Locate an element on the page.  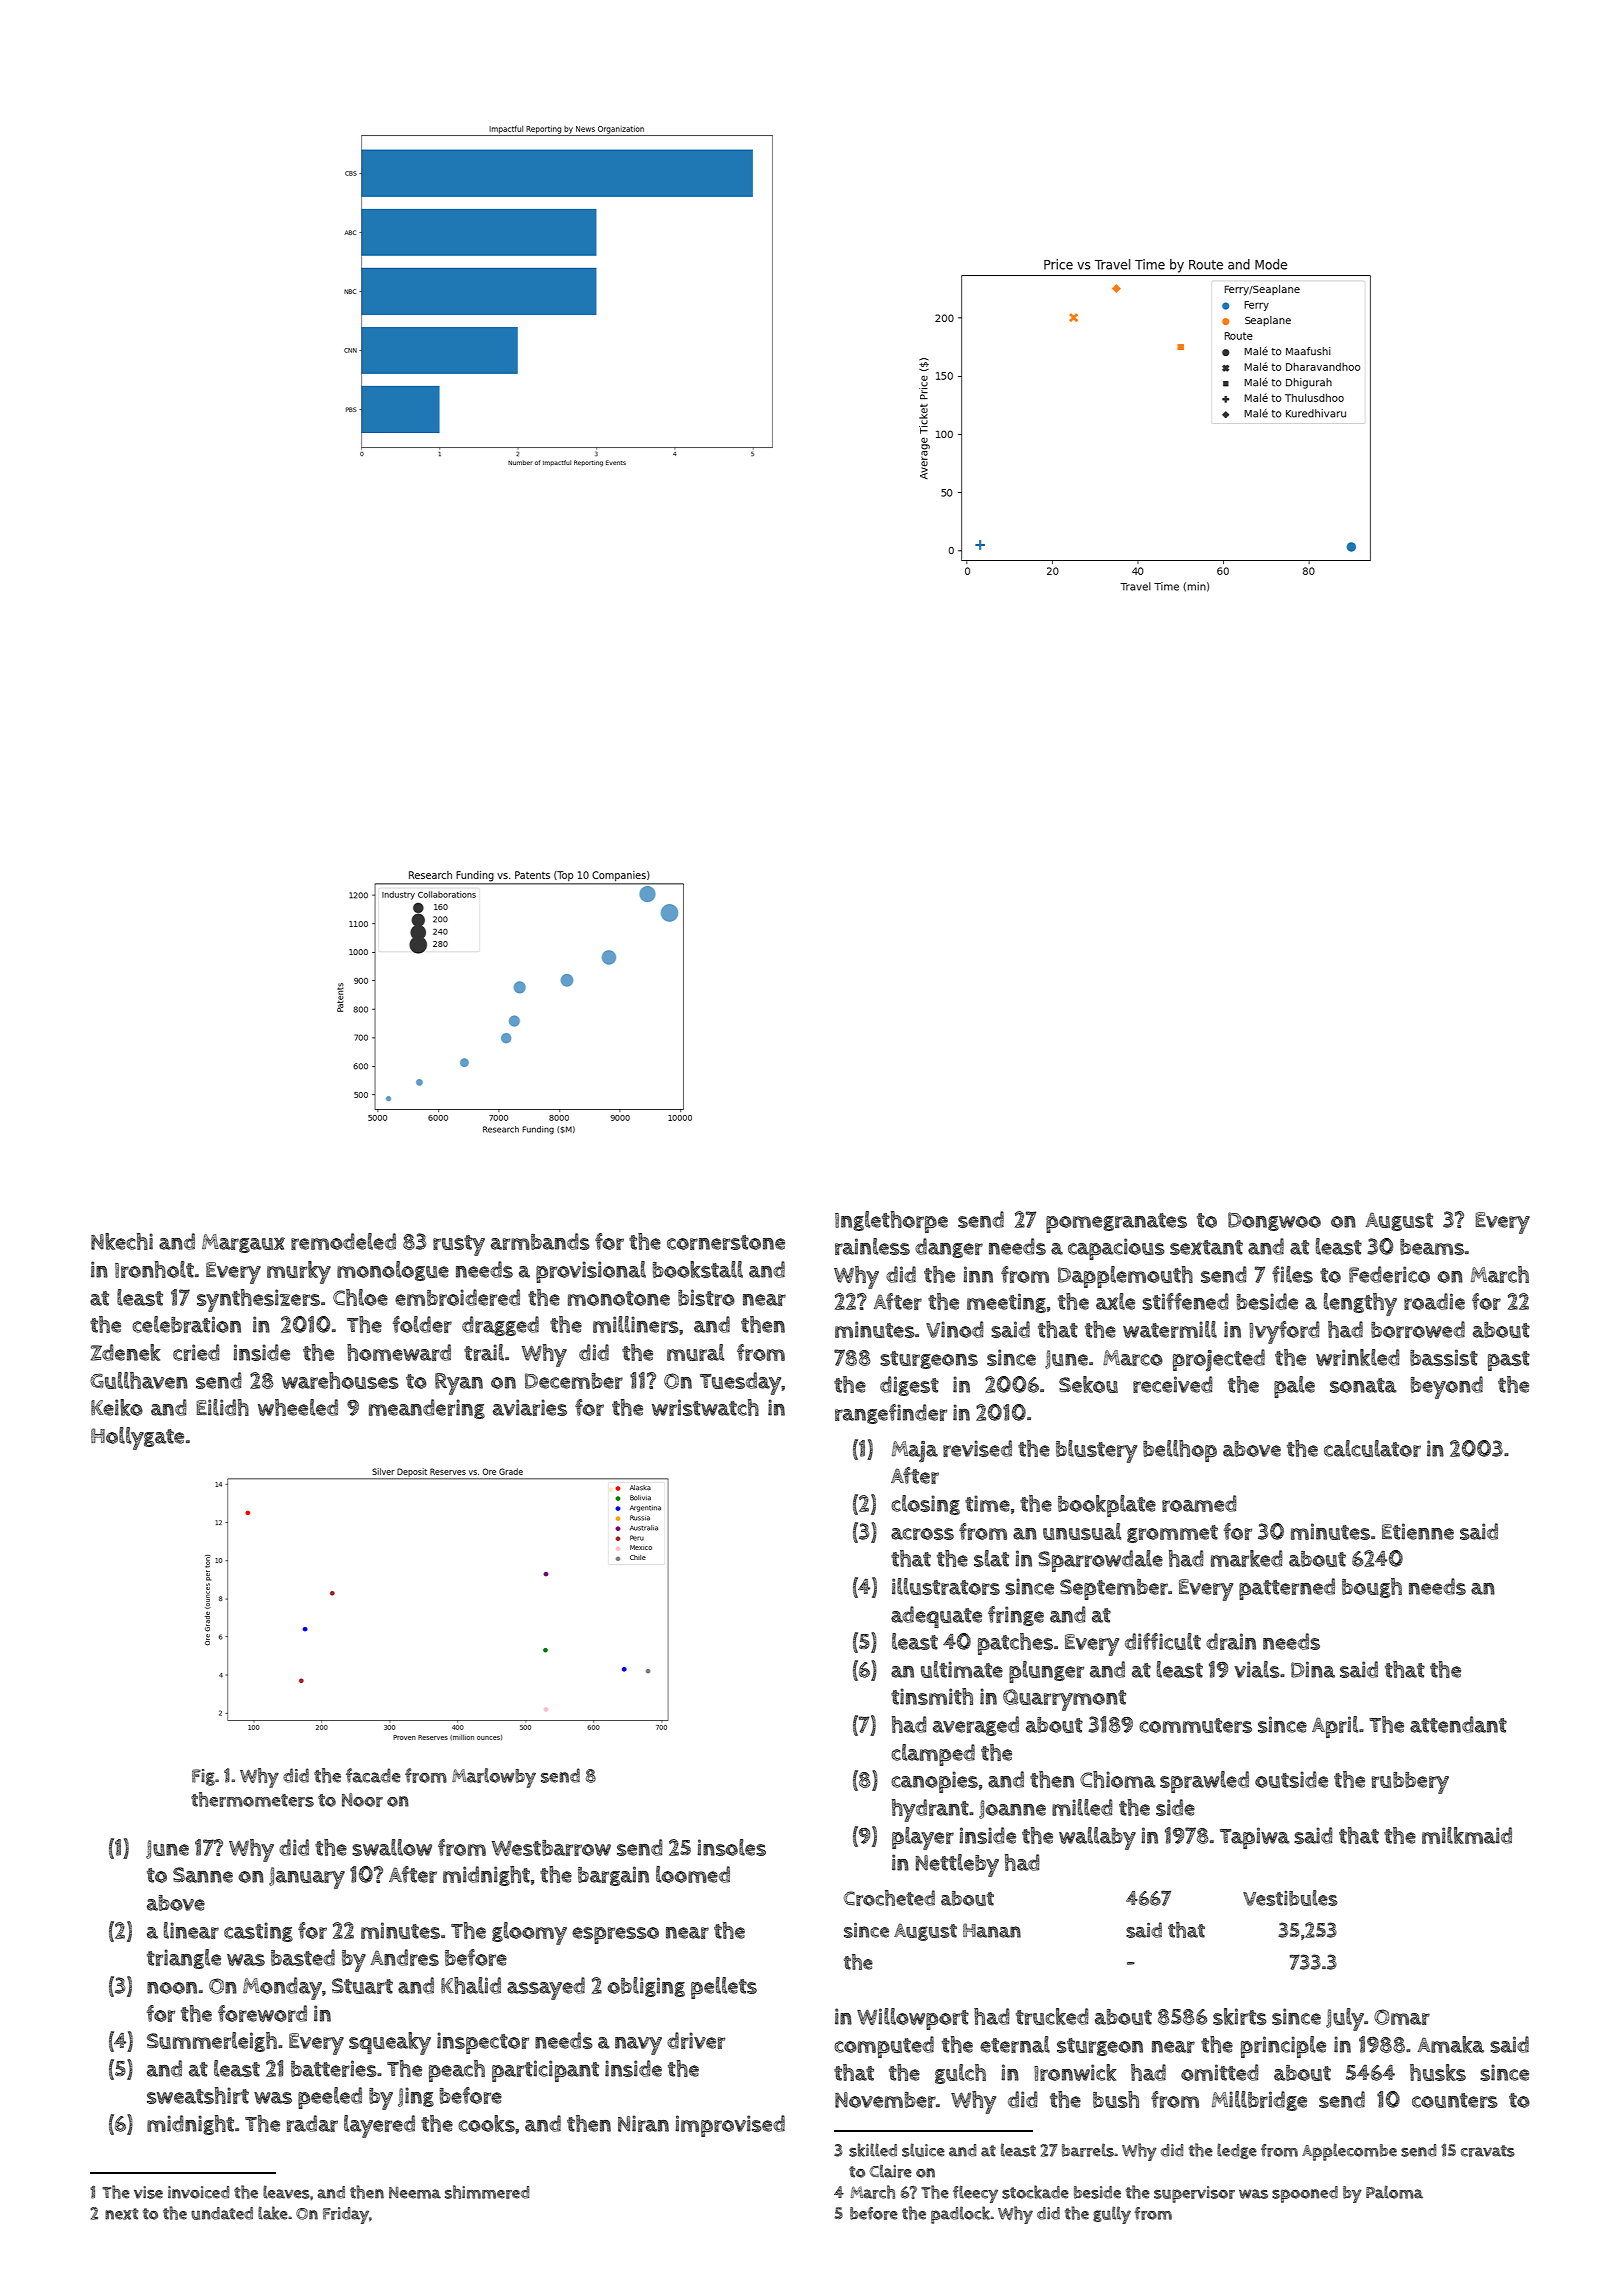
marked is located at coordinates (1247, 1558).
